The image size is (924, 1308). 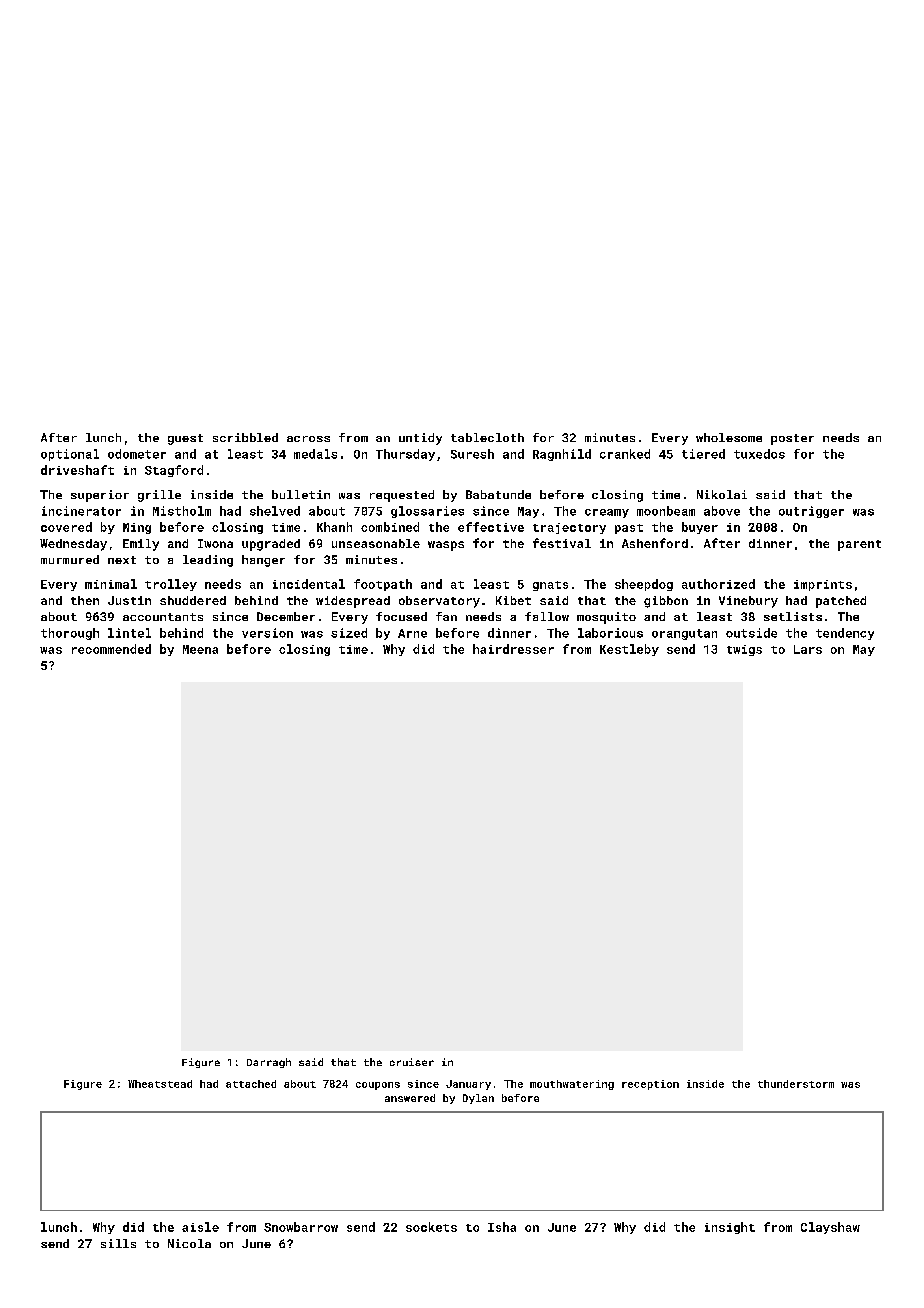 I want to click on Isha, so click(x=502, y=1227).
